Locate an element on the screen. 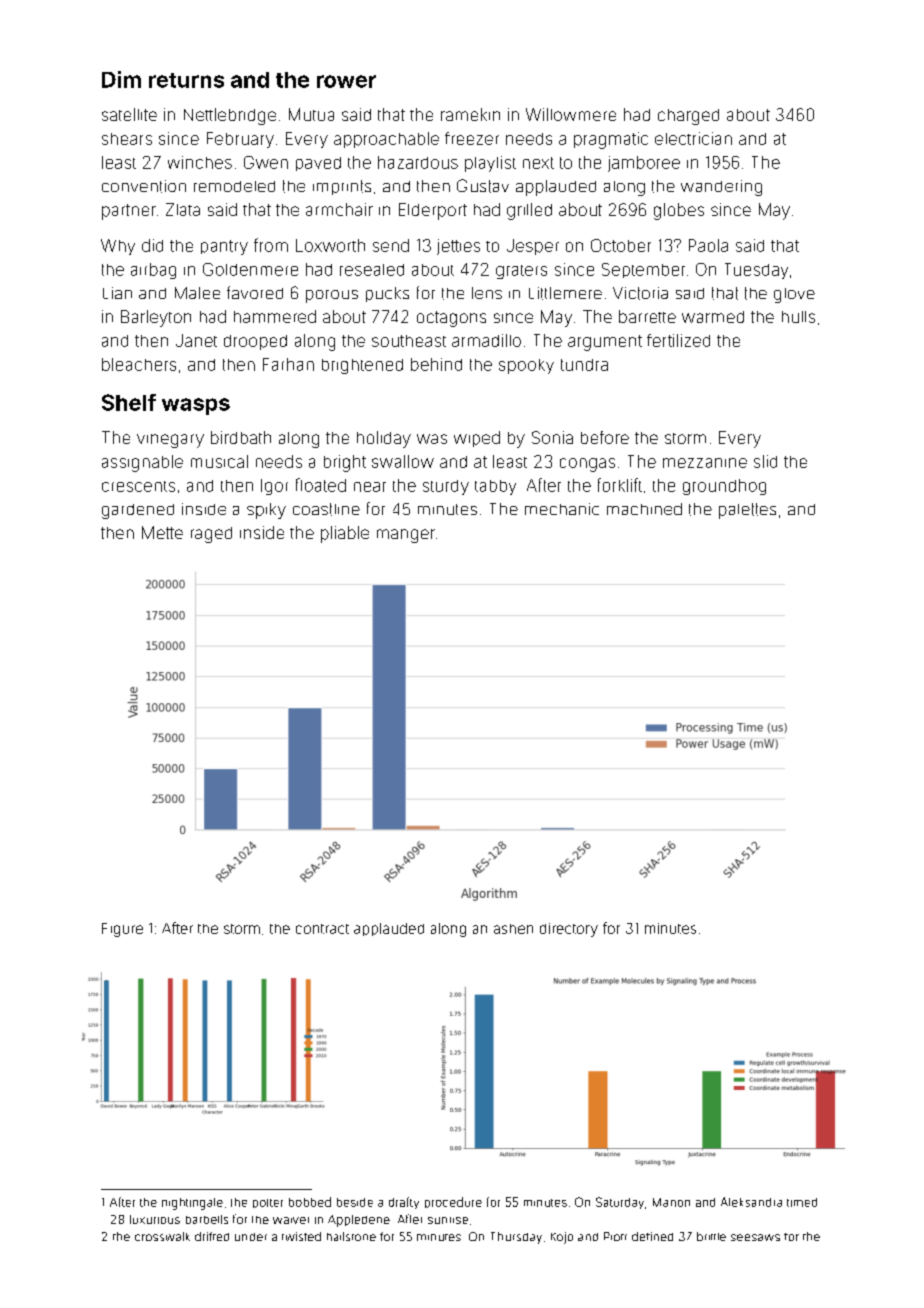  directory is located at coordinates (569, 930).
